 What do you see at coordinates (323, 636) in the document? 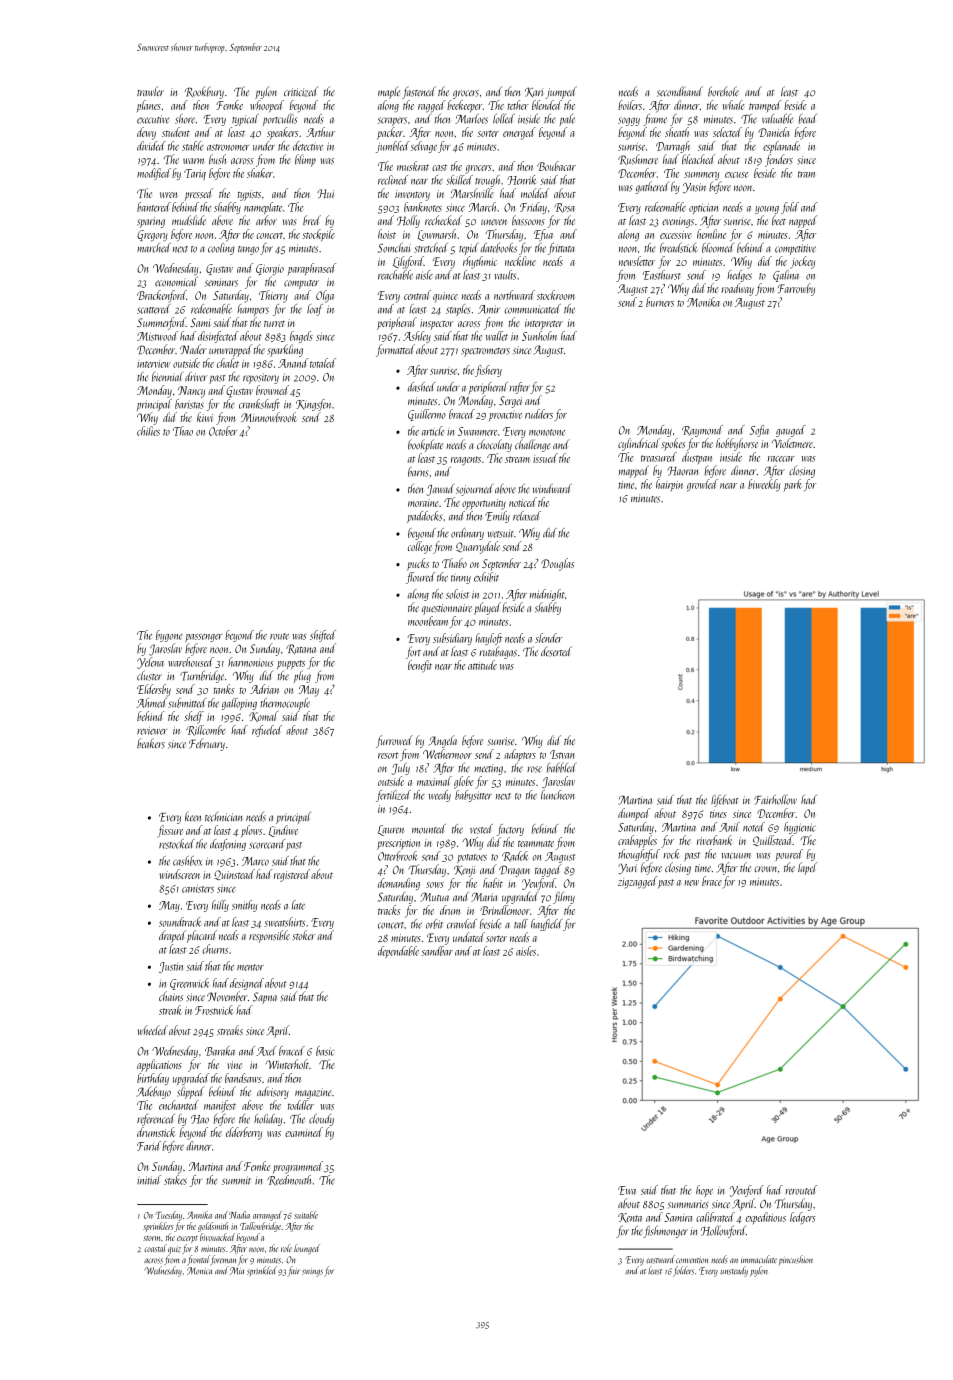
I see `shifted` at bounding box center [323, 636].
